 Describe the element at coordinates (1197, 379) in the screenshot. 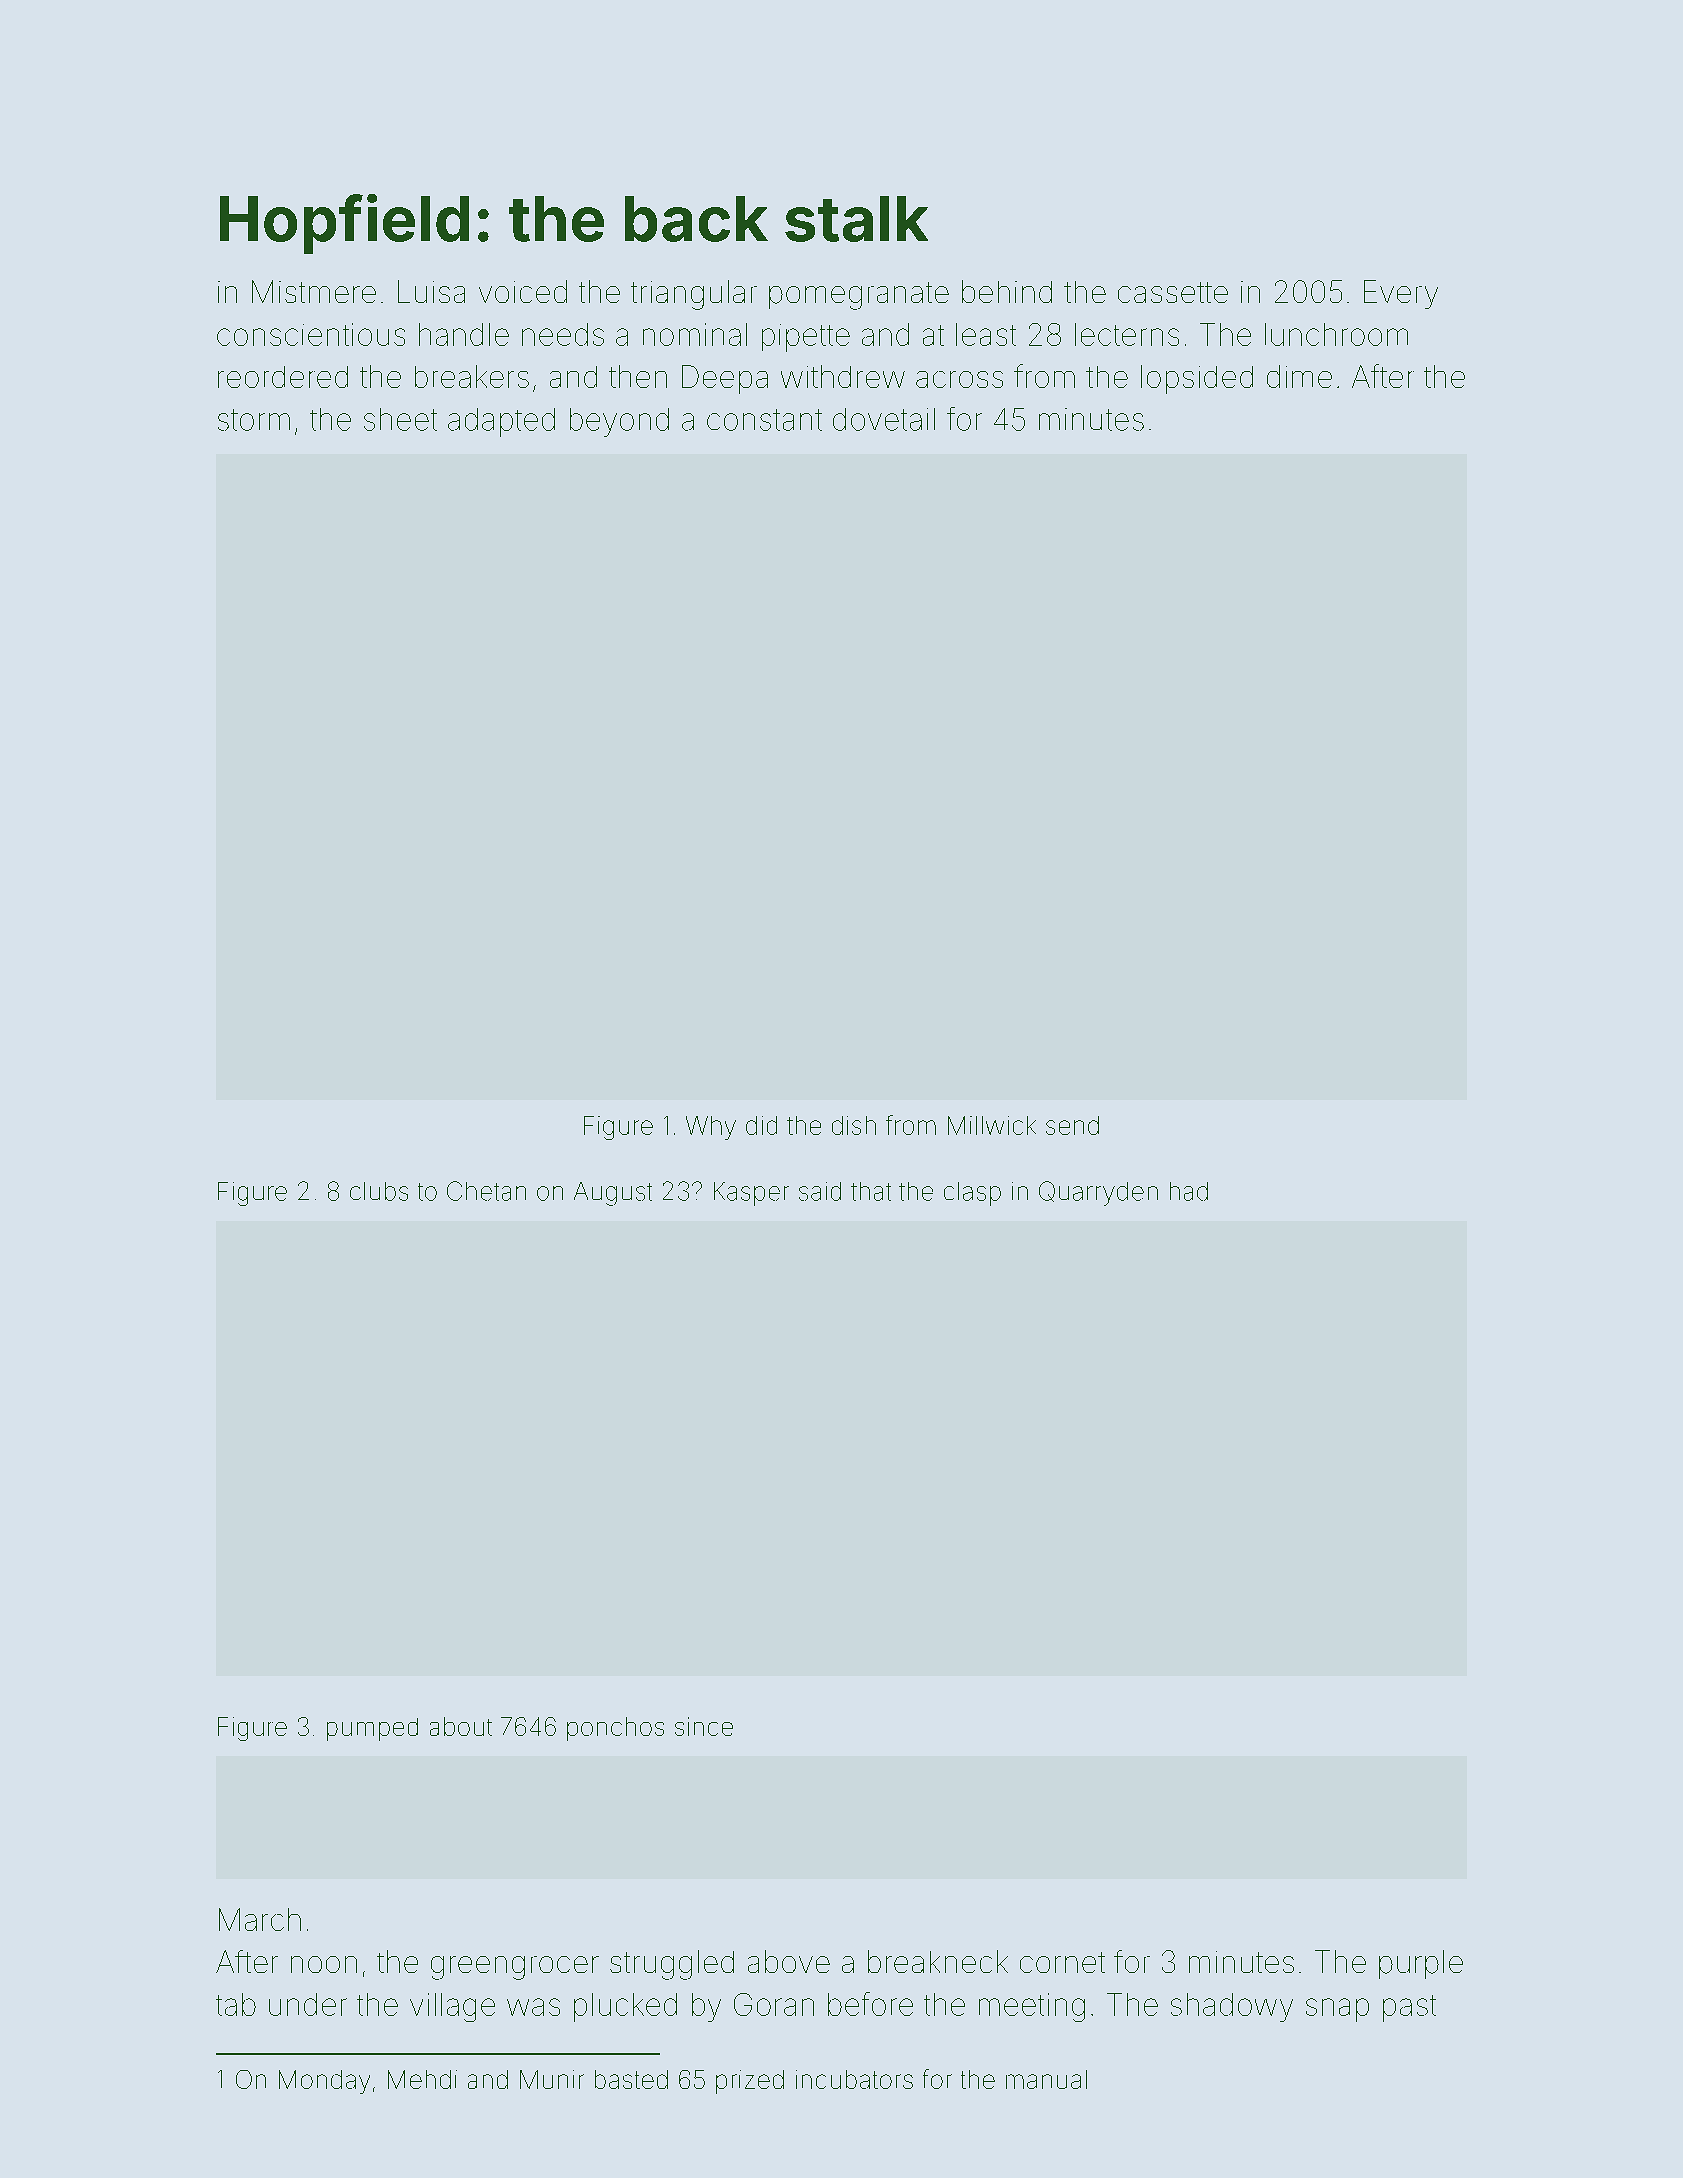

I see `lopsided` at that location.
